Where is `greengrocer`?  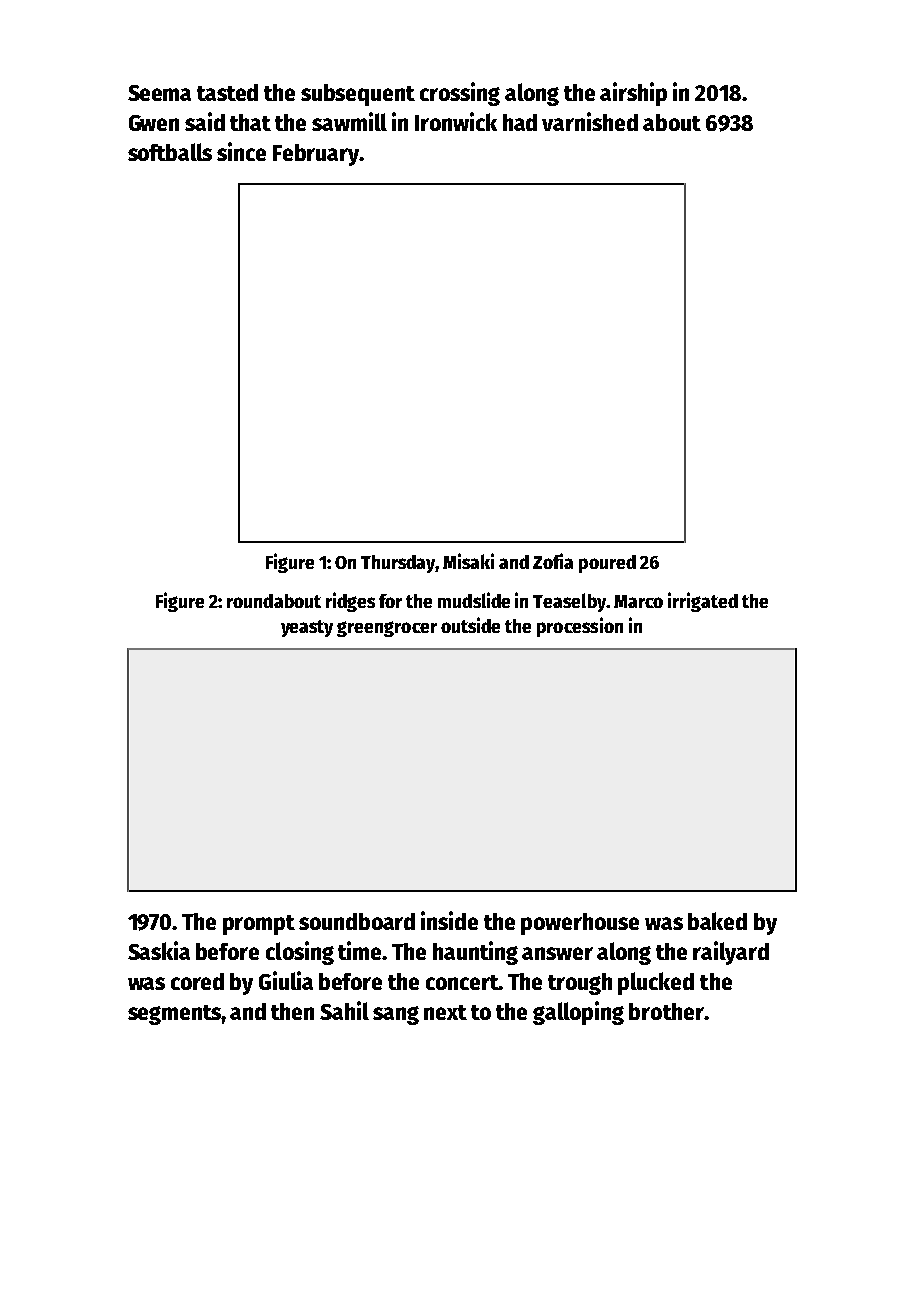 greengrocer is located at coordinates (387, 629).
